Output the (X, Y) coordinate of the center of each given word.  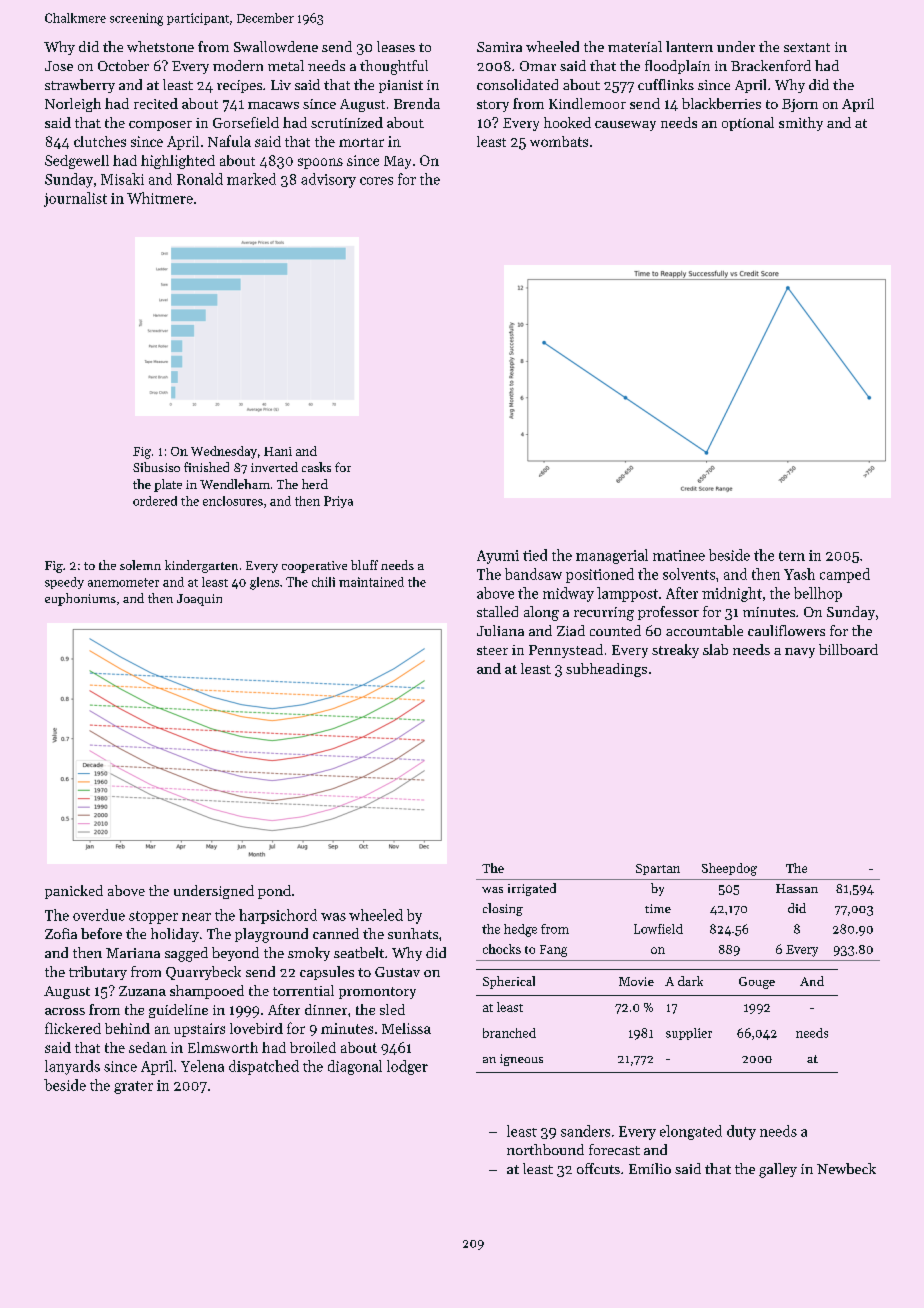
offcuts (598, 1168)
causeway (625, 126)
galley (778, 1170)
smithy (801, 124)
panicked (74, 892)
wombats (559, 141)
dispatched (264, 1067)
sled (392, 1009)
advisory (328, 180)
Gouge (757, 983)
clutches (100, 141)
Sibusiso (156, 467)
